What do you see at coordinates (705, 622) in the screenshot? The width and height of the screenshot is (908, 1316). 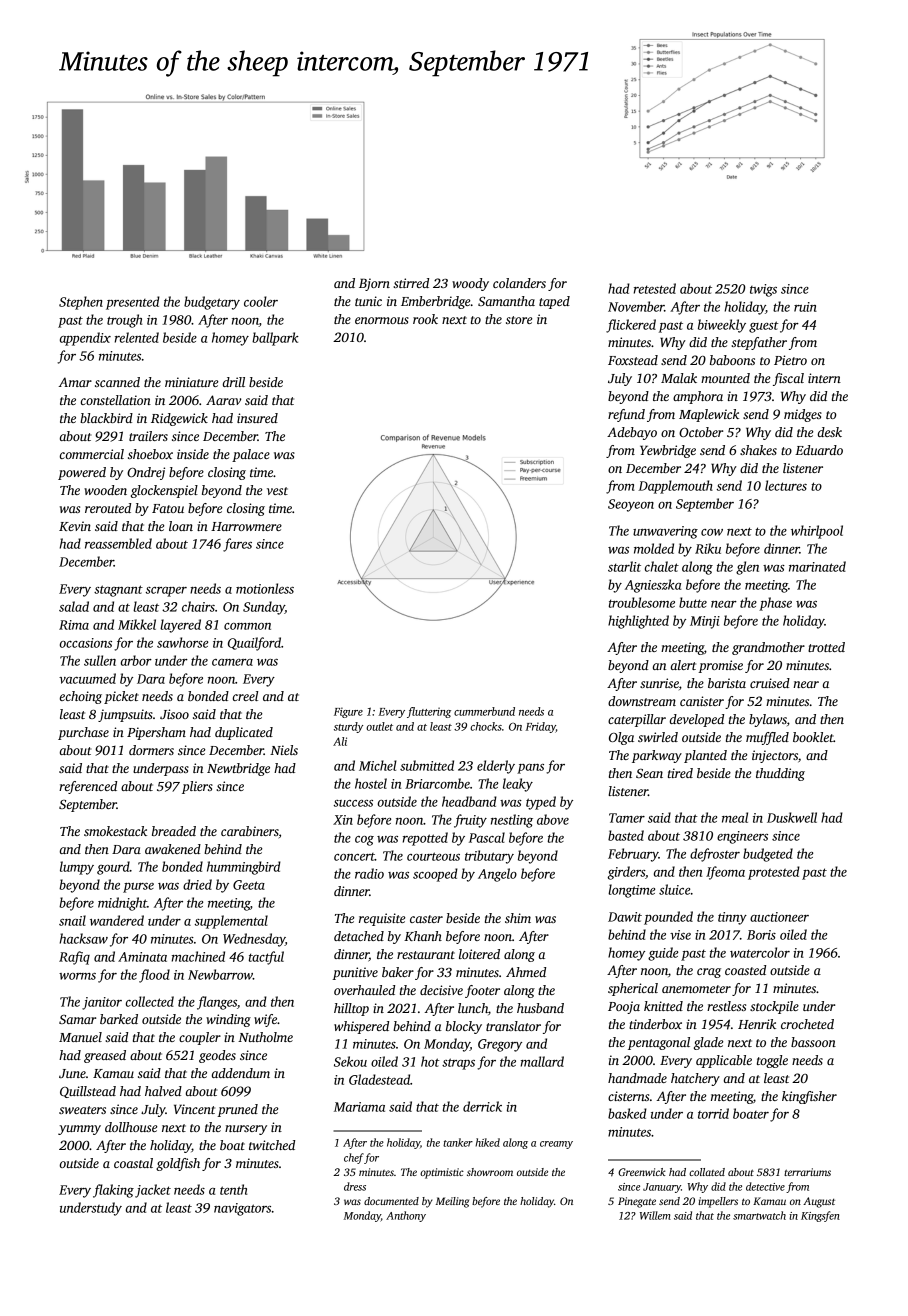 I see `Minji` at bounding box center [705, 622].
